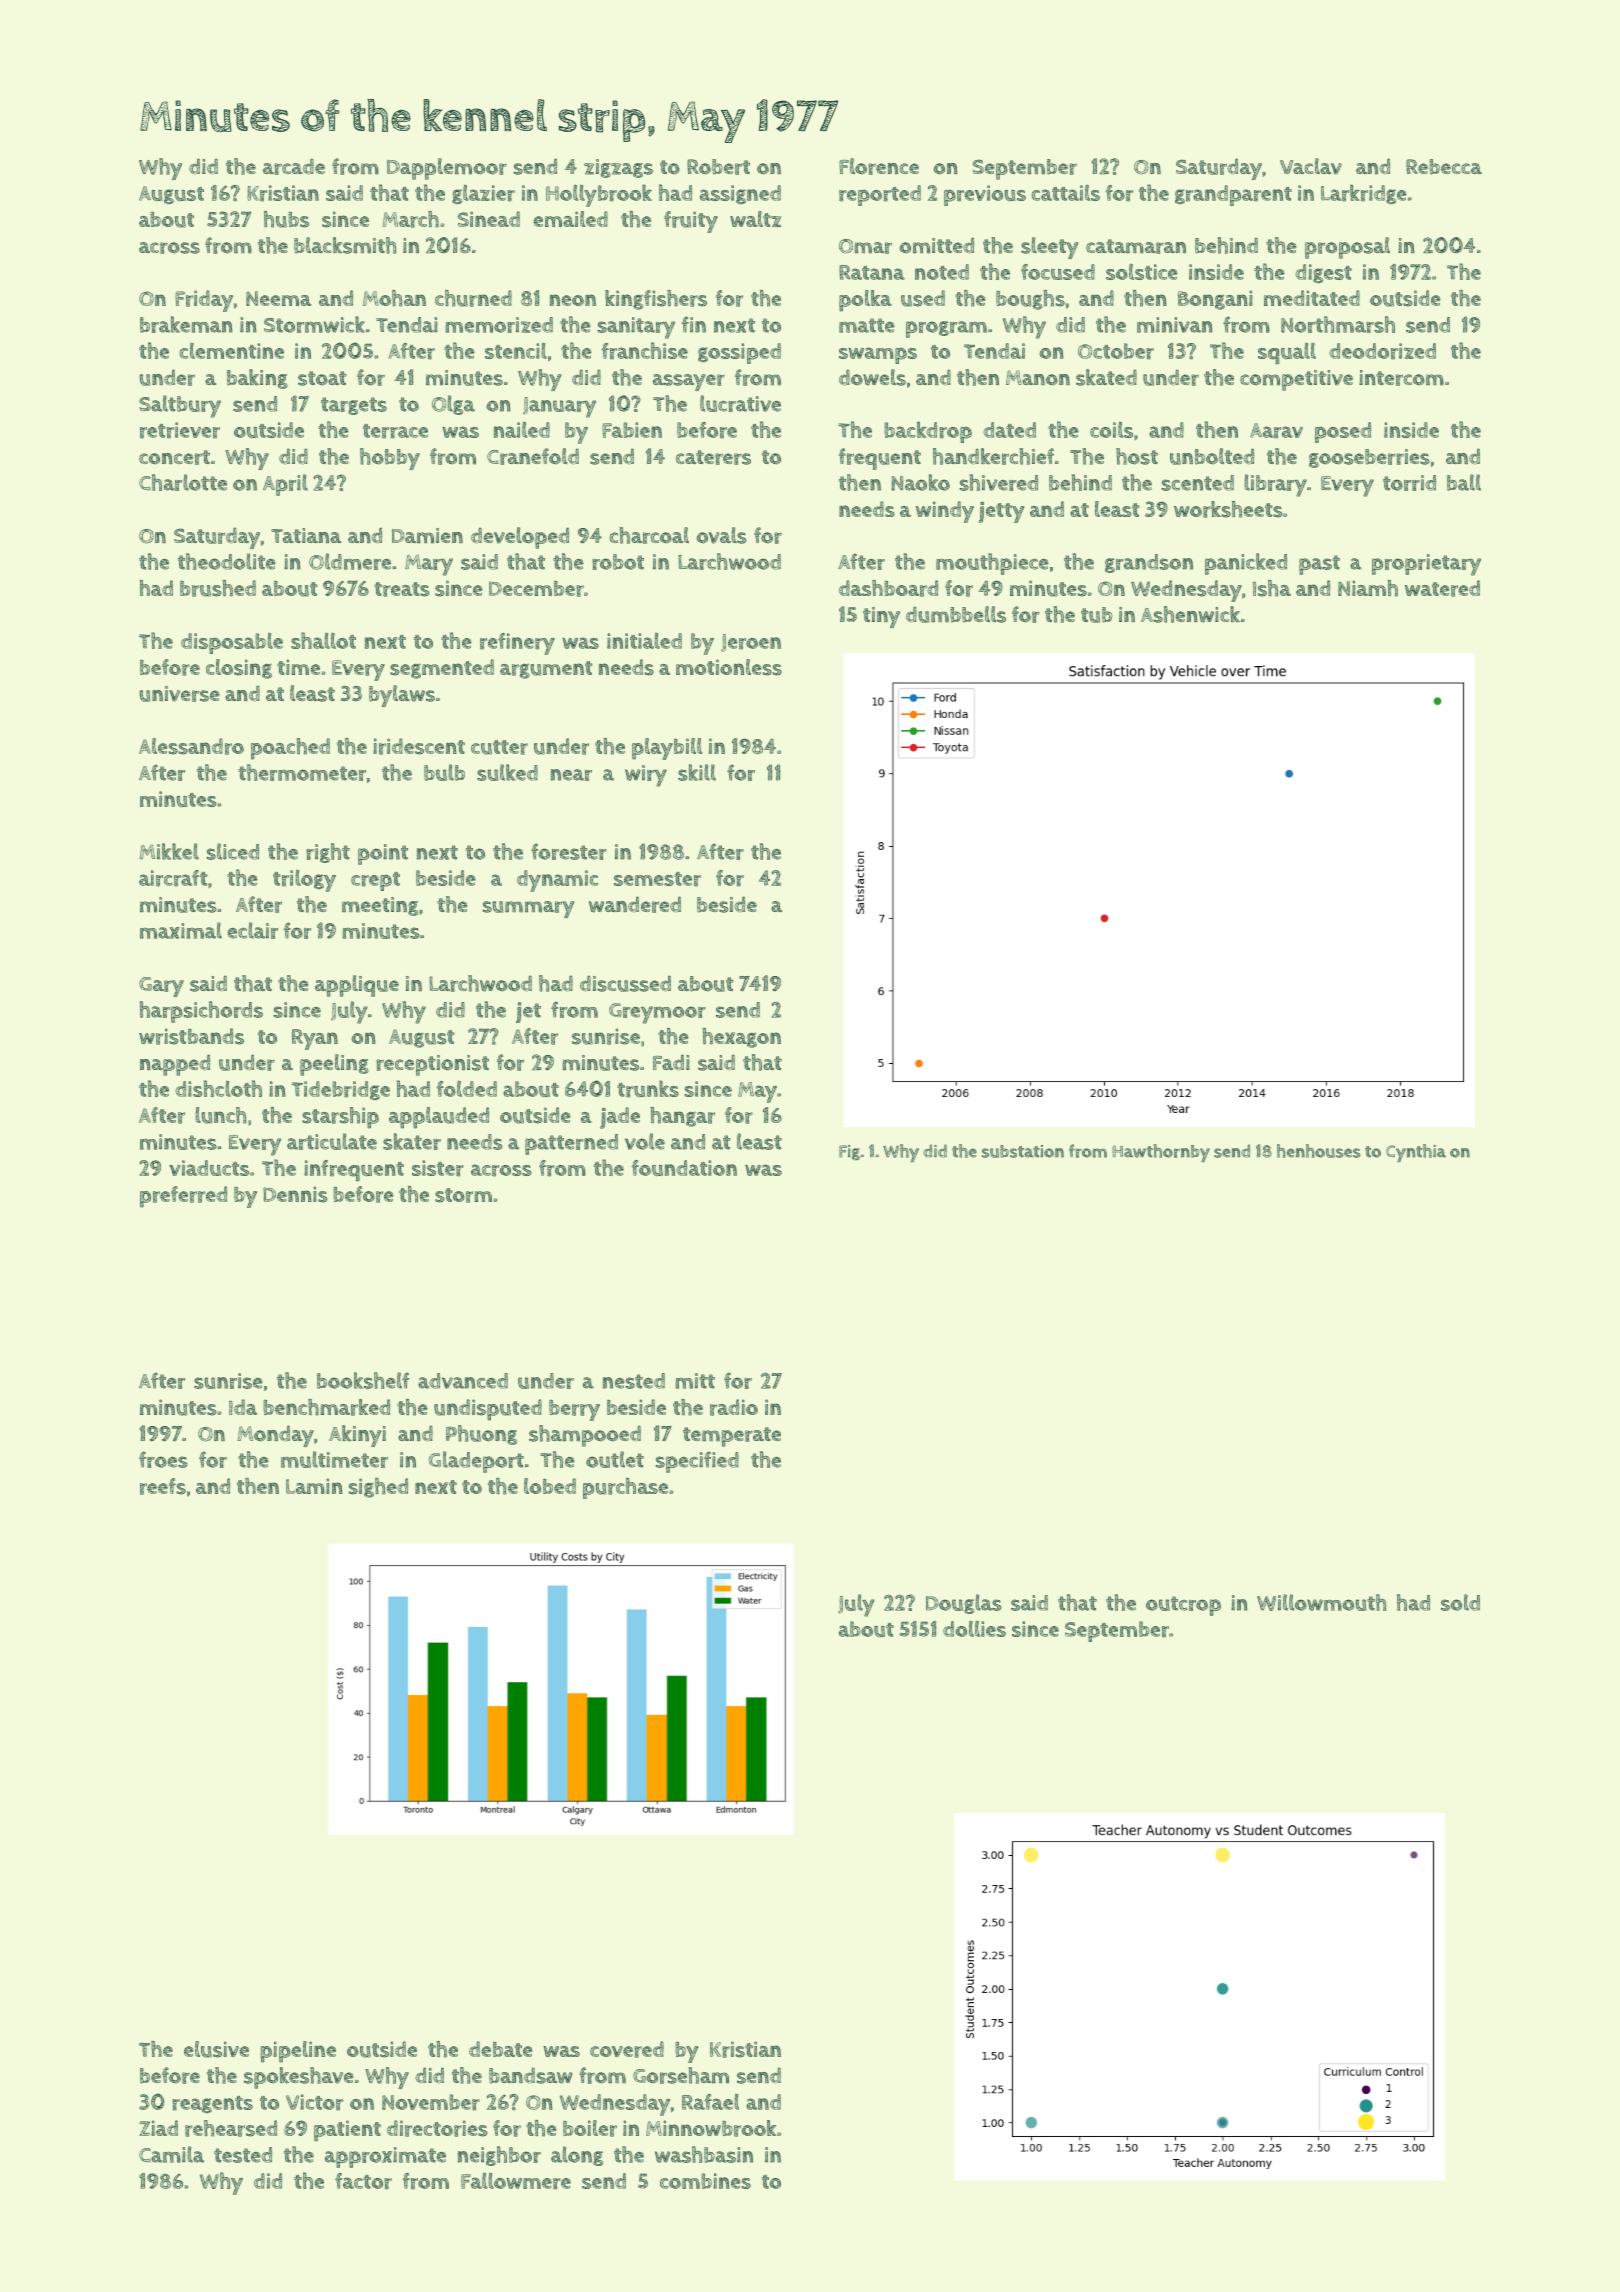 The image size is (1620, 2292). I want to click on semester, so click(657, 879).
